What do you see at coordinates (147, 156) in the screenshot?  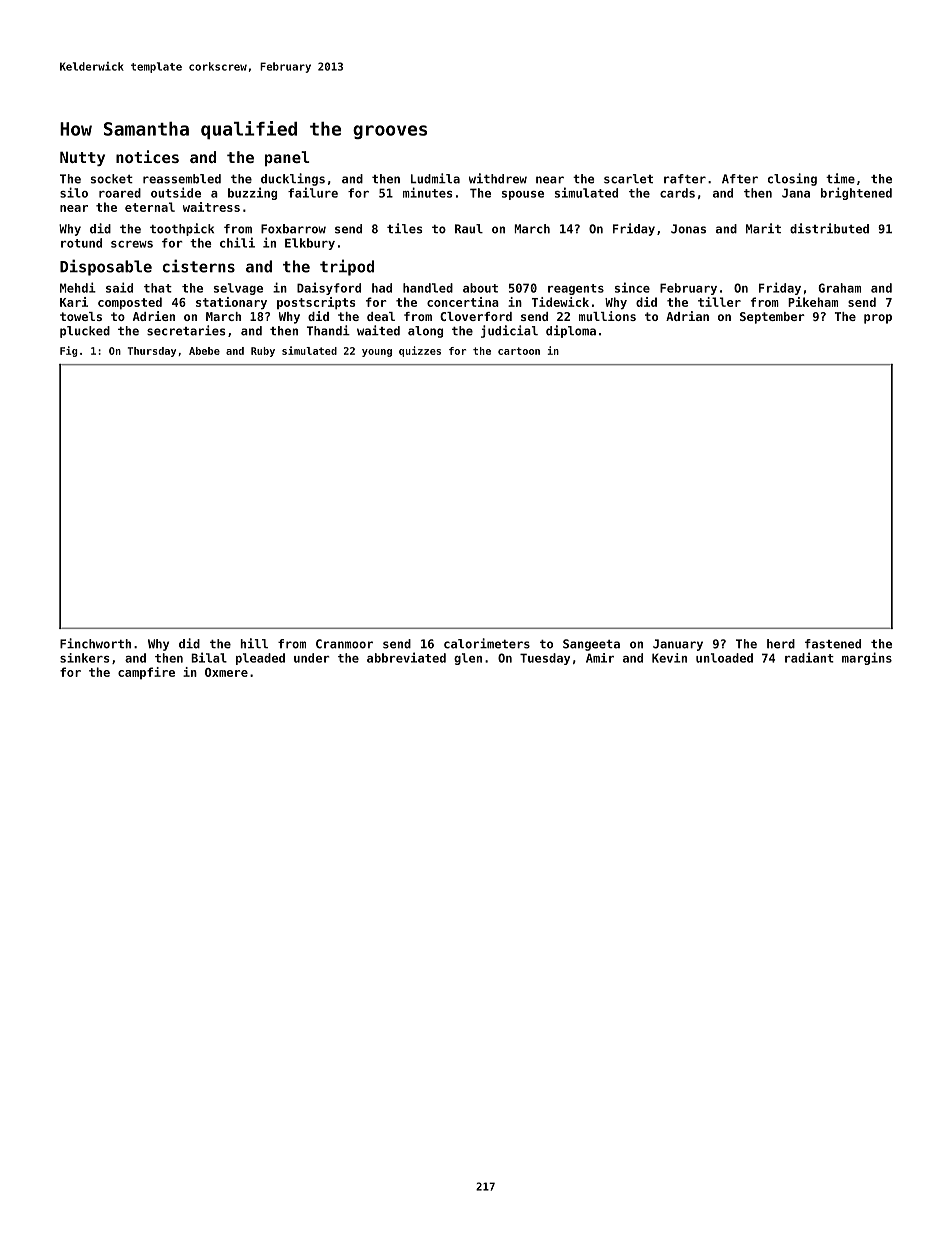 I see `notices` at bounding box center [147, 156].
